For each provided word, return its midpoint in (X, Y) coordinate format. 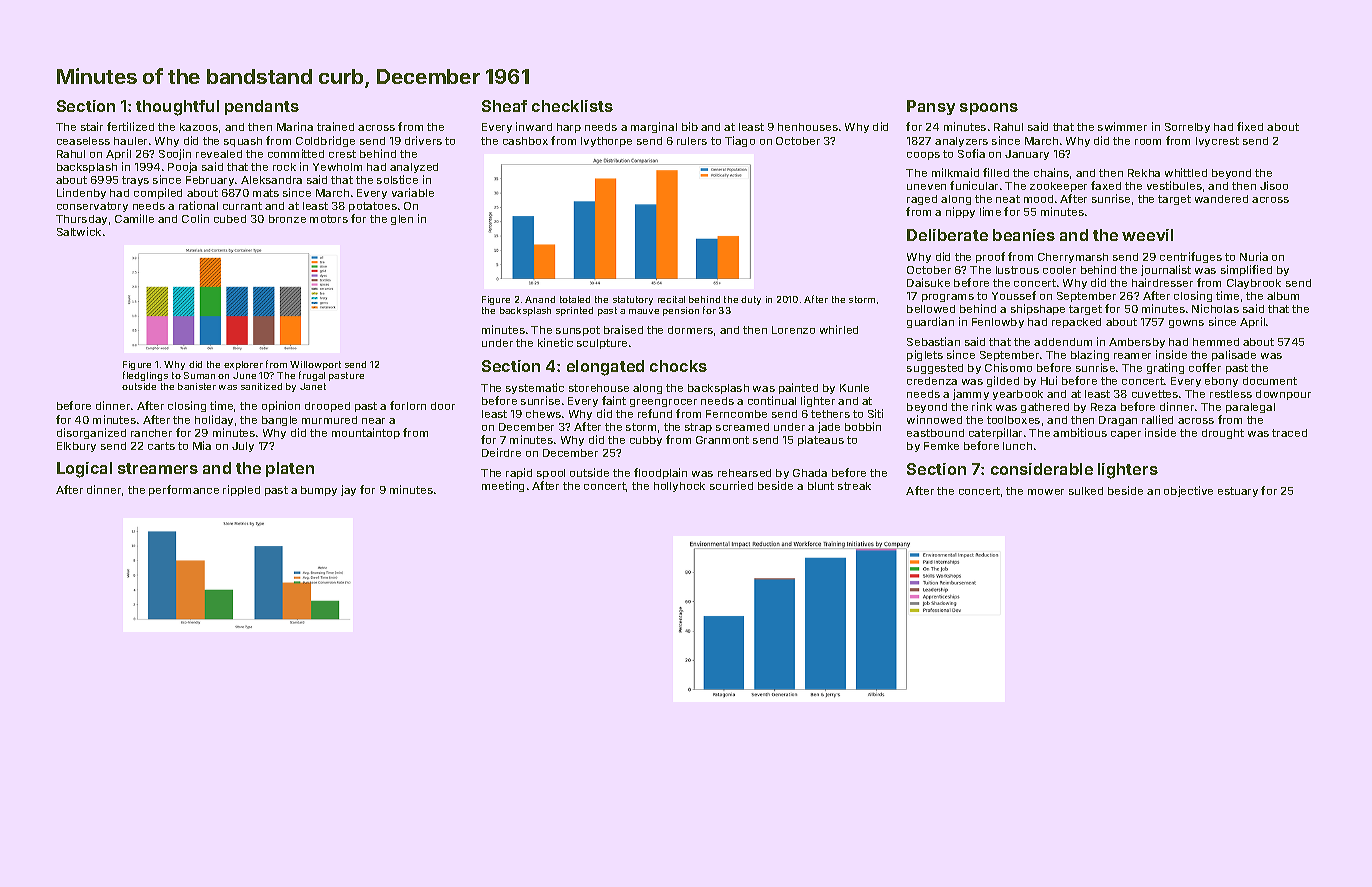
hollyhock (679, 487)
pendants (262, 107)
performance (184, 490)
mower (1046, 492)
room (1148, 142)
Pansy (931, 107)
